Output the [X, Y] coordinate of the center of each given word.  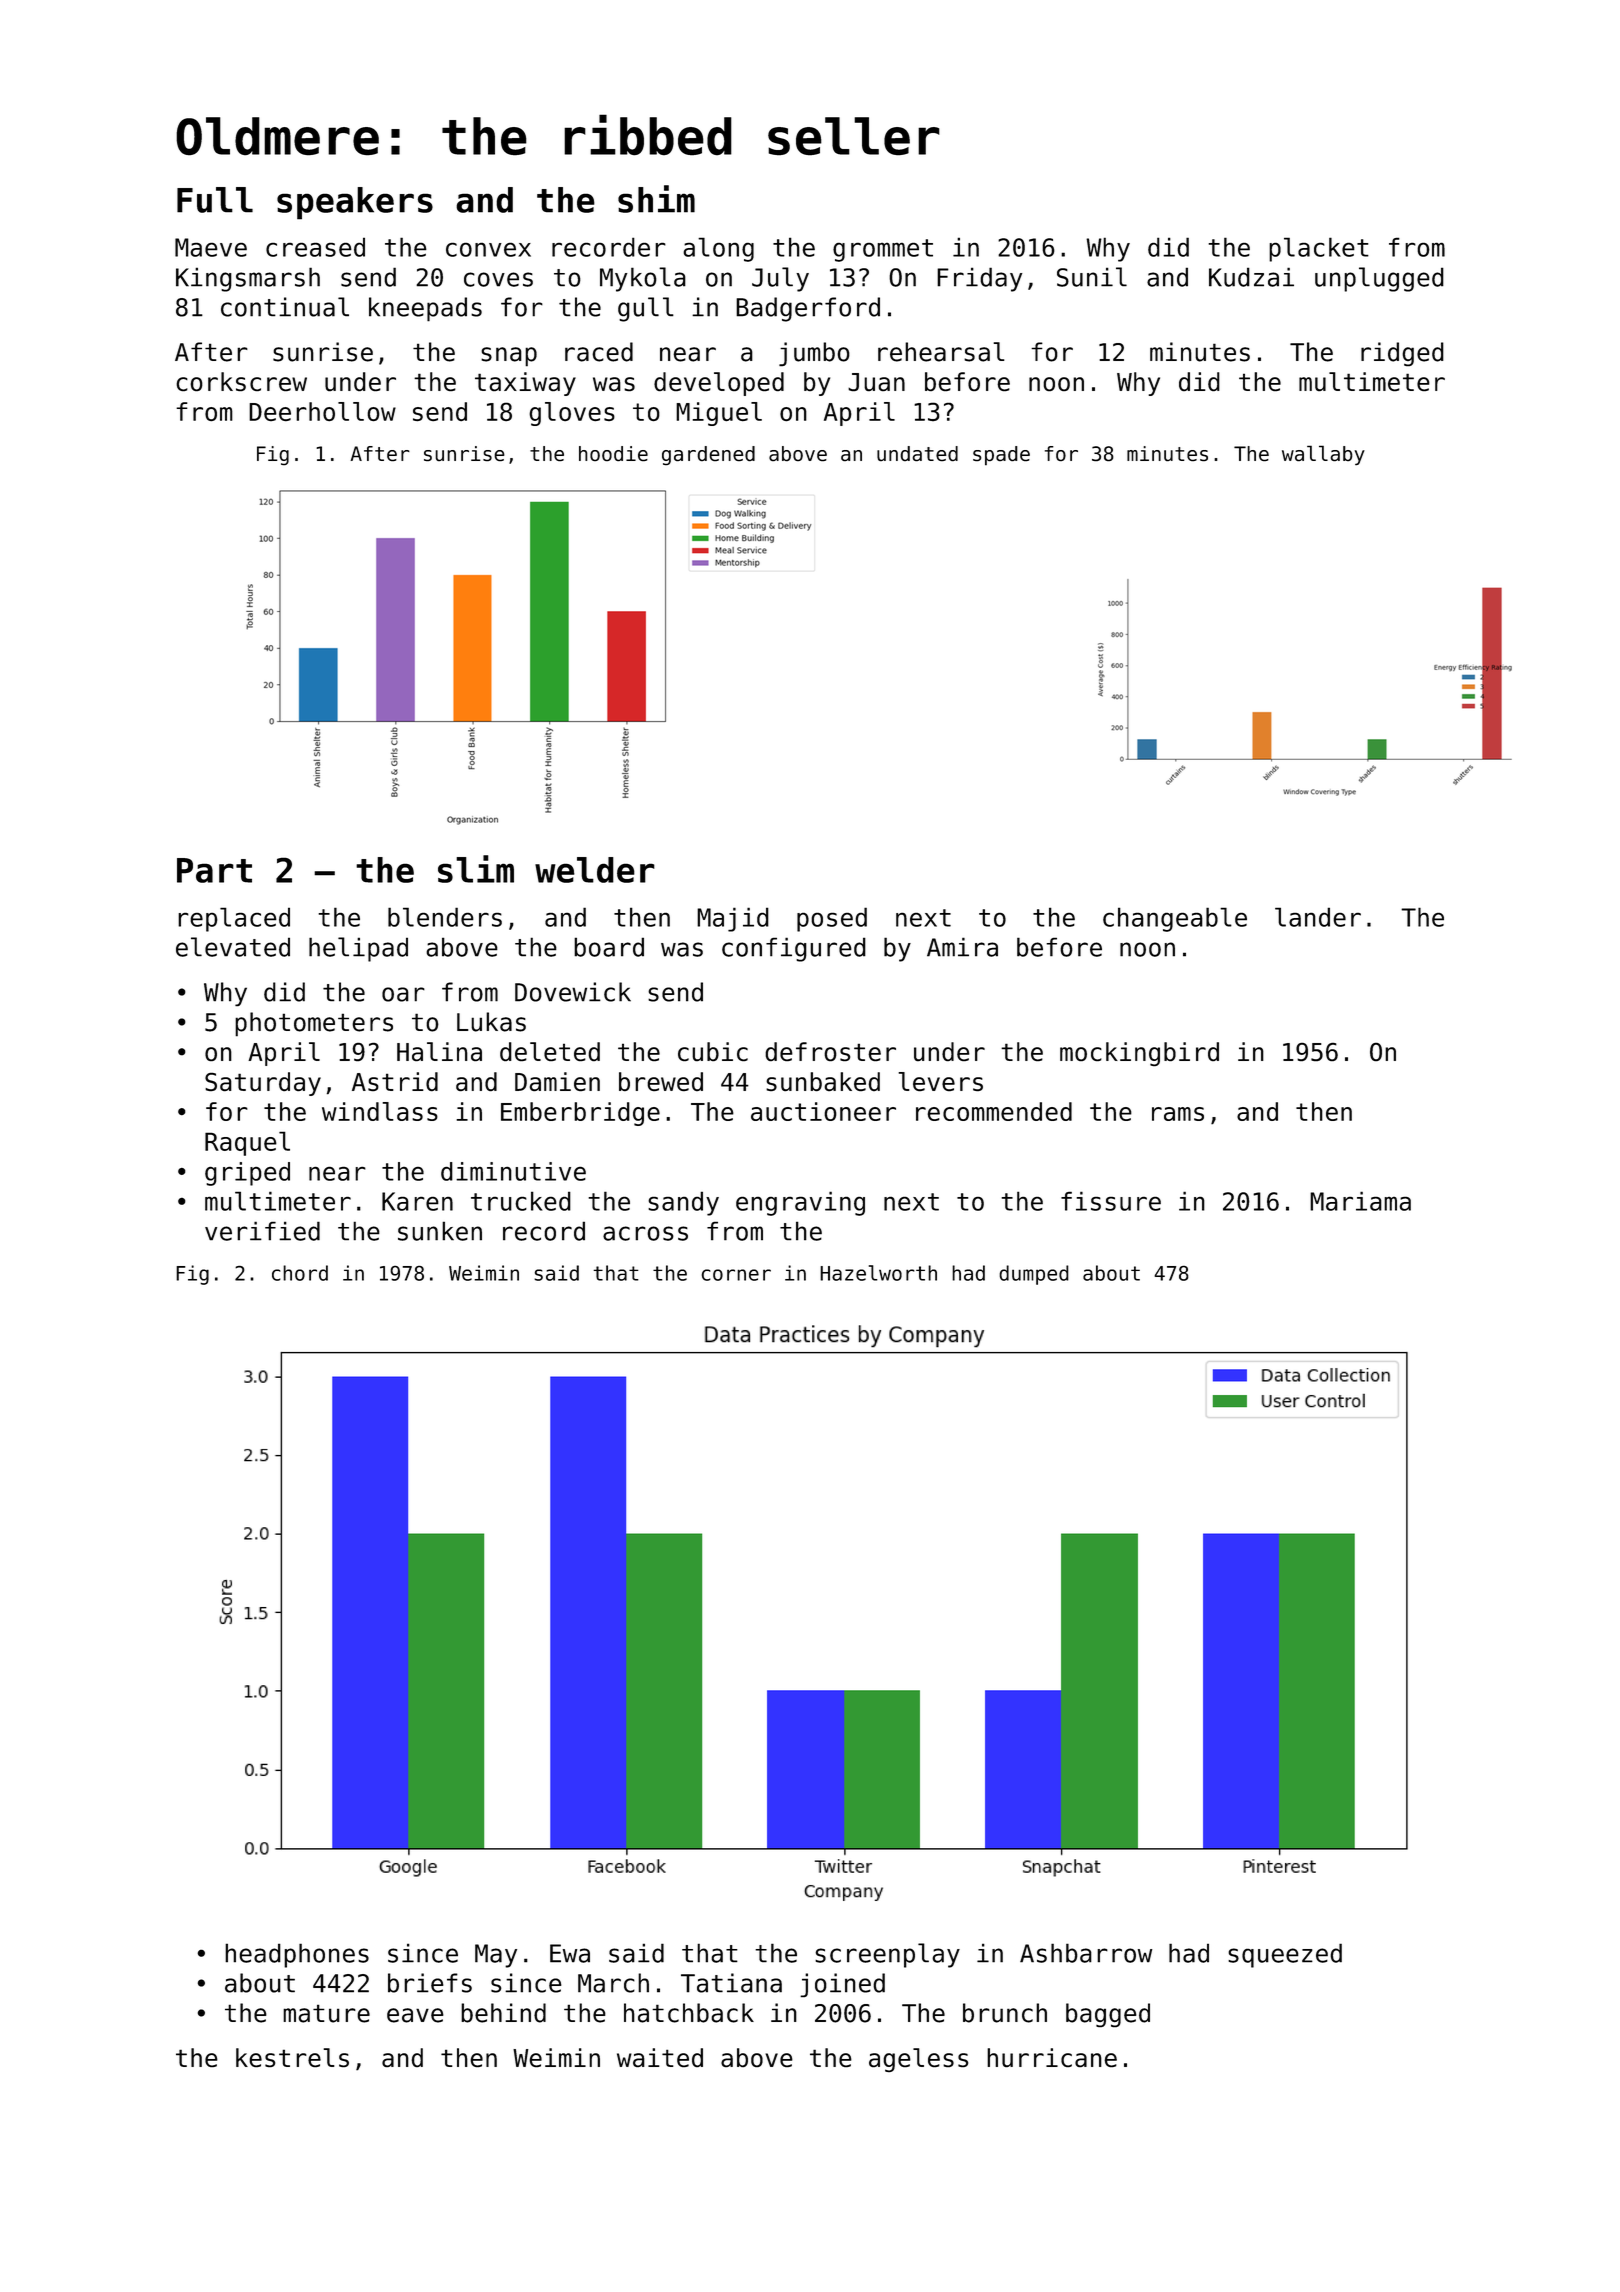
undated [917, 453]
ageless [918, 2060]
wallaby [1323, 455]
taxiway [525, 384]
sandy [683, 1203]
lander [1318, 917]
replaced [234, 919]
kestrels [292, 2057]
